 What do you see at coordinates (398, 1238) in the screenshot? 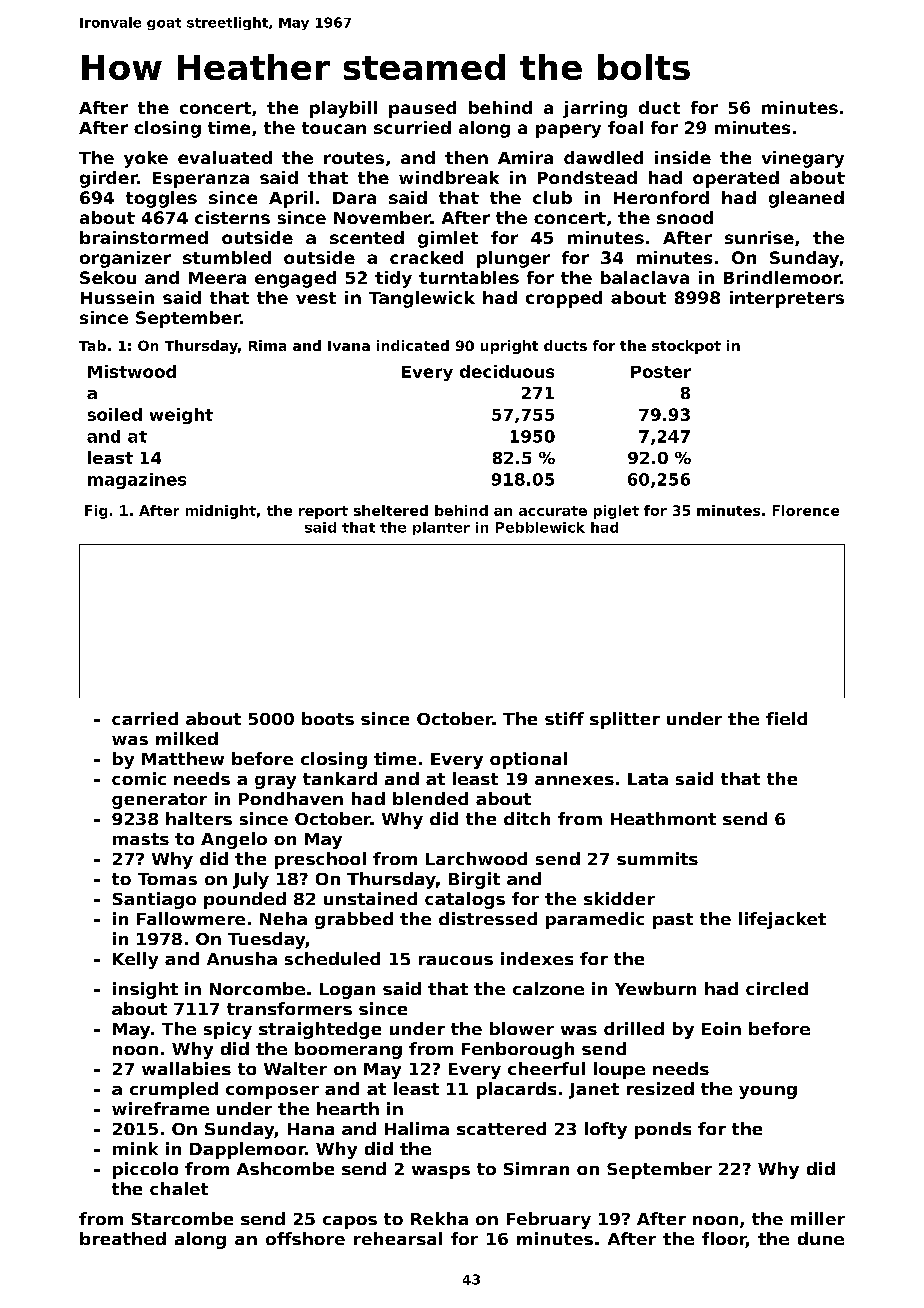
I see `rehearsal` at bounding box center [398, 1238].
